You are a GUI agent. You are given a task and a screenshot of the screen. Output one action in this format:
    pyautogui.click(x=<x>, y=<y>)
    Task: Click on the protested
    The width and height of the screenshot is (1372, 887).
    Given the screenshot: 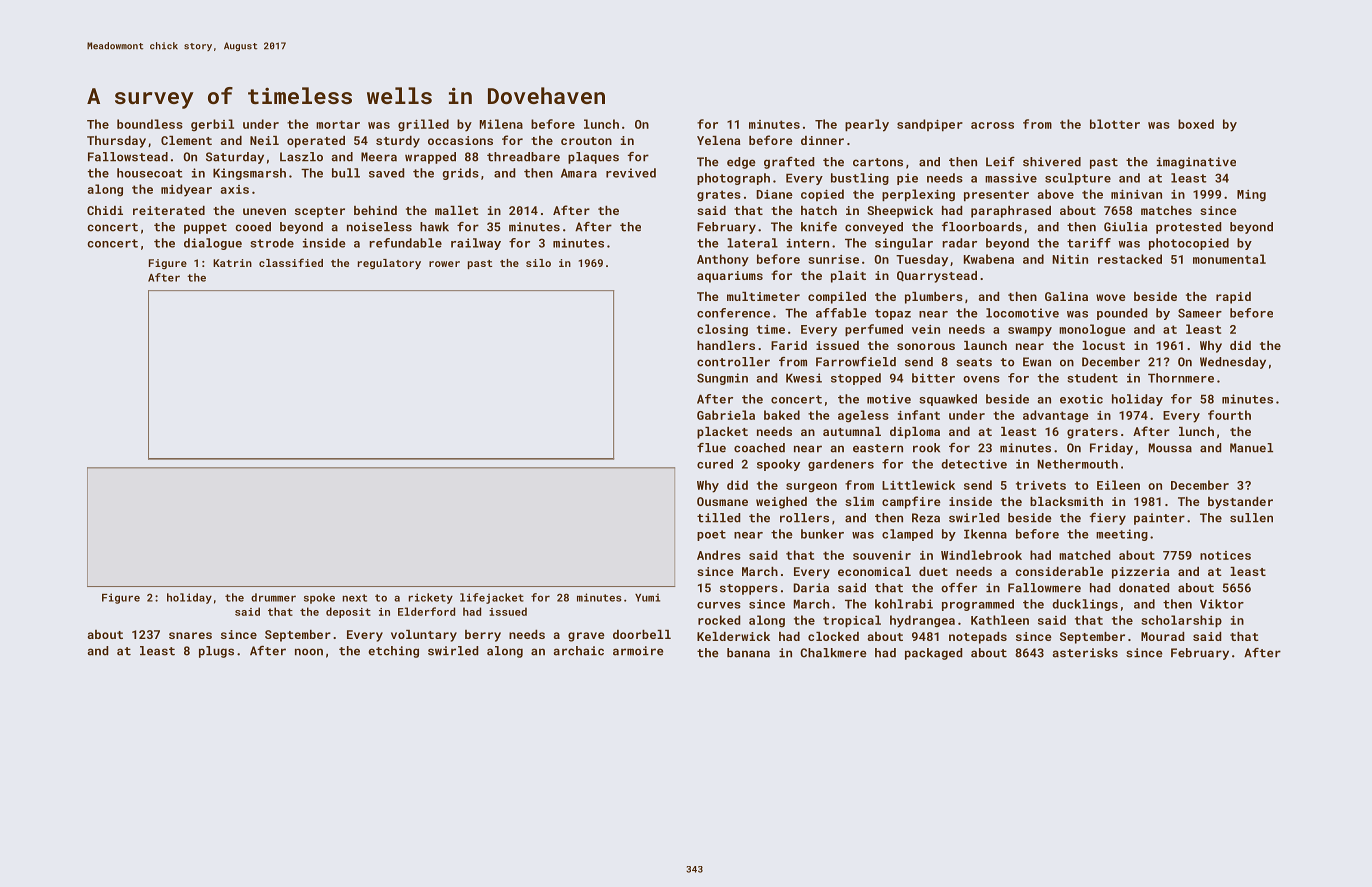 What is the action you would take?
    pyautogui.click(x=1188, y=228)
